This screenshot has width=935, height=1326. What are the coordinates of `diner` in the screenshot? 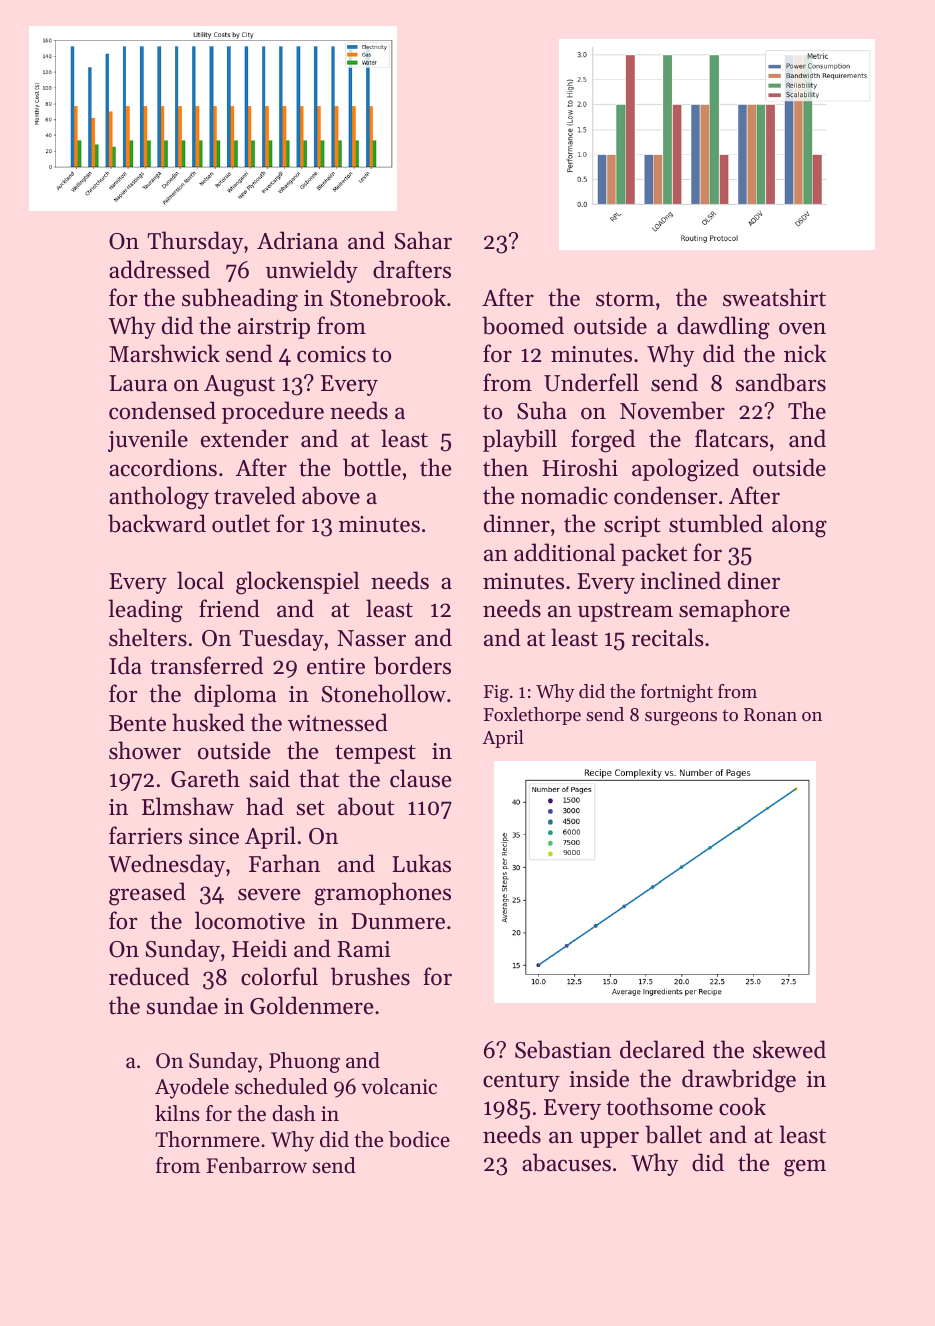 It's located at (754, 580).
